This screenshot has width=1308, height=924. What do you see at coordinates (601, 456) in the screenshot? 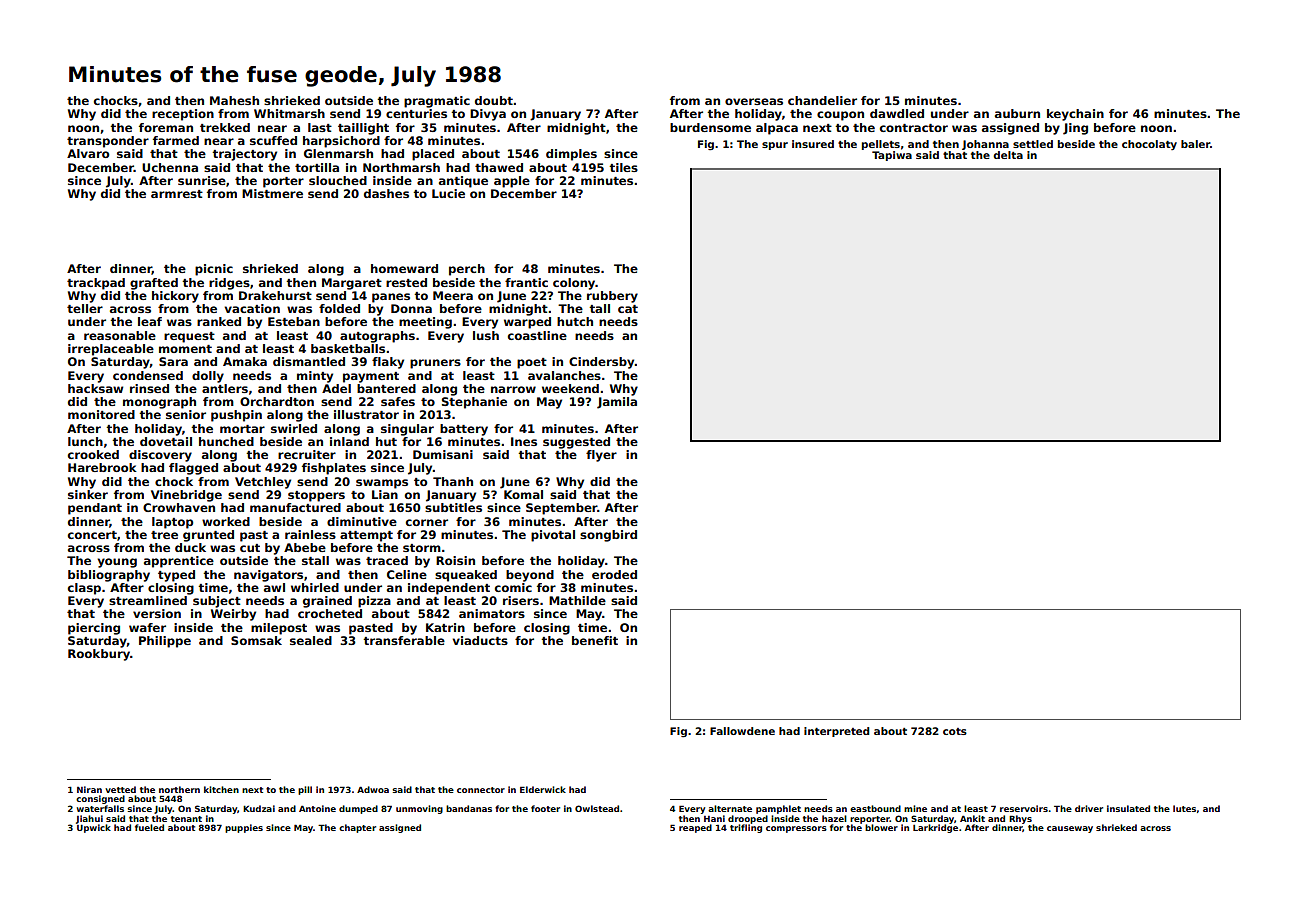
I see `flyer` at bounding box center [601, 456].
